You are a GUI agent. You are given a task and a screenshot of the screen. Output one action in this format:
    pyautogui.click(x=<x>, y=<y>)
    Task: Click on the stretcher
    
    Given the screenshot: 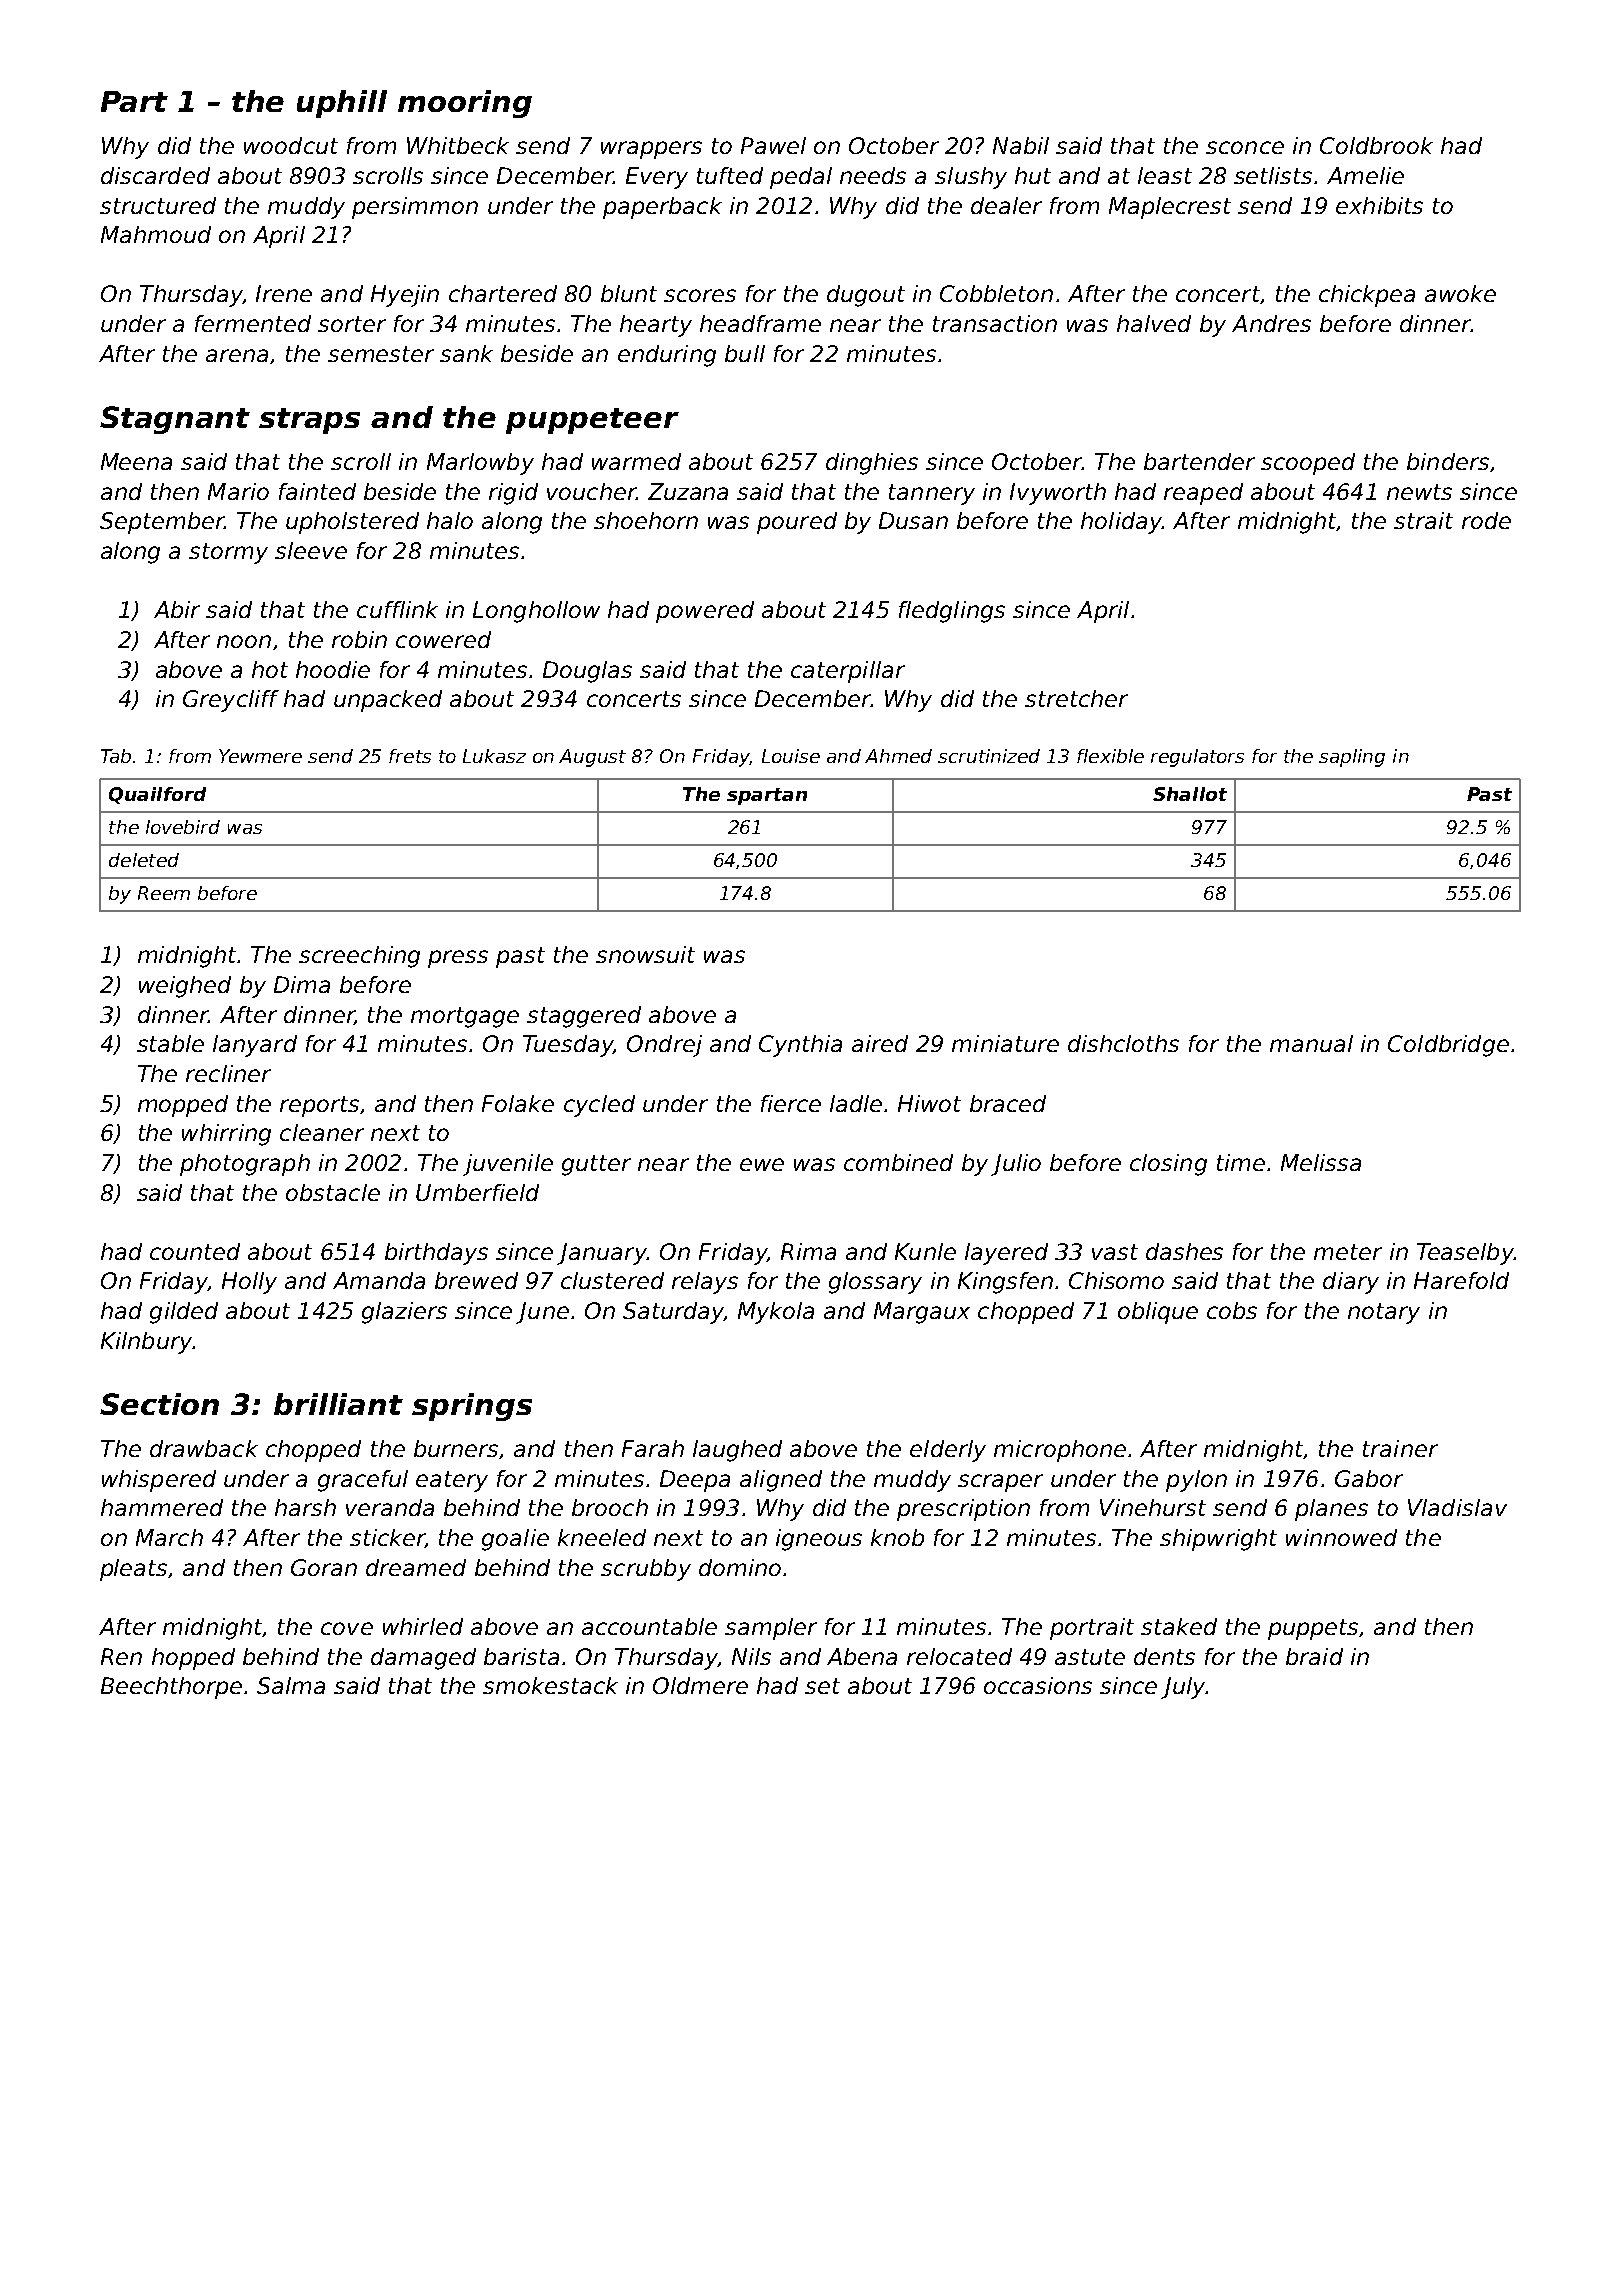 What is the action you would take?
    pyautogui.click(x=1076, y=698)
